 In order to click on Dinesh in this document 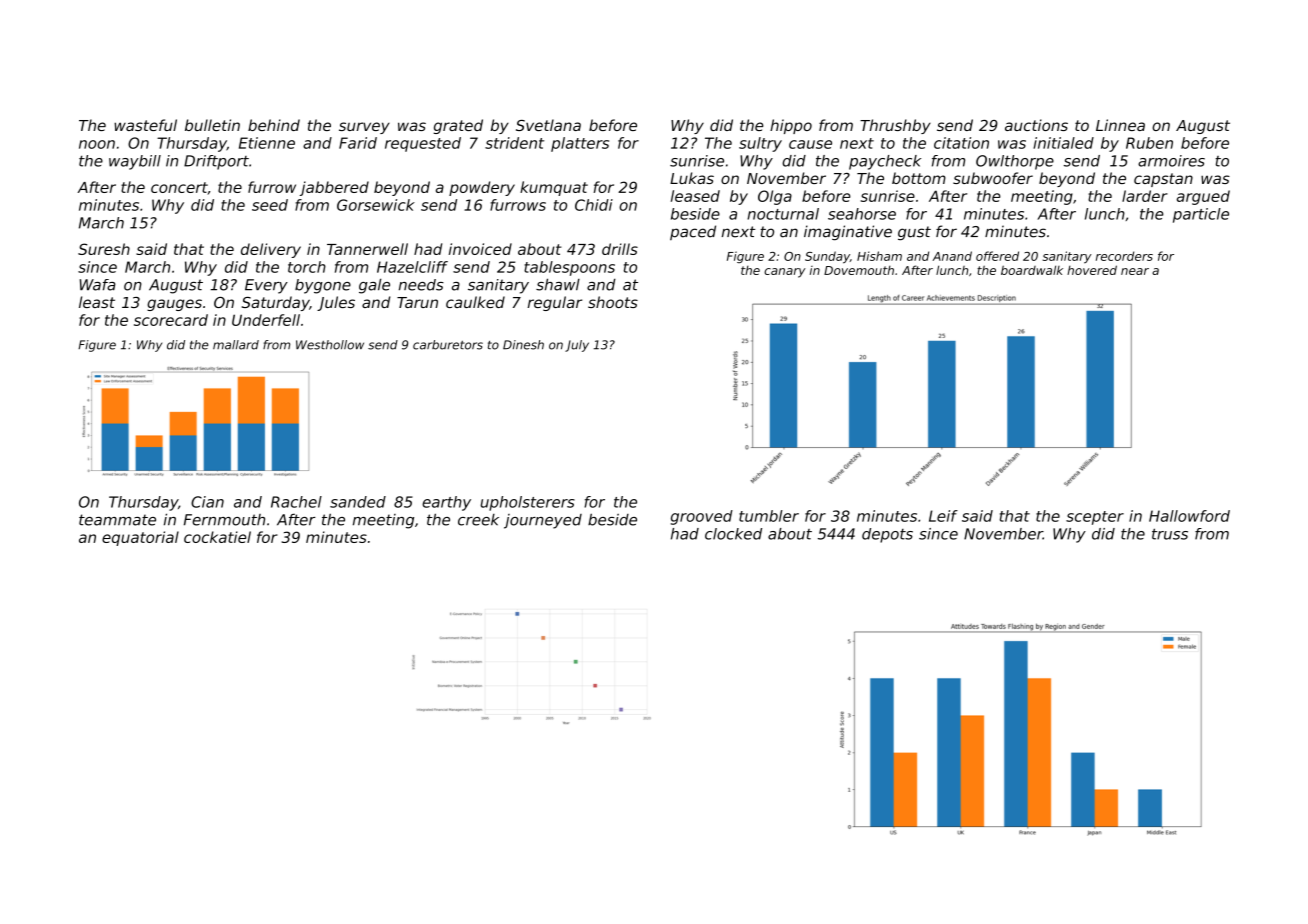, I will do `click(523, 345)`.
